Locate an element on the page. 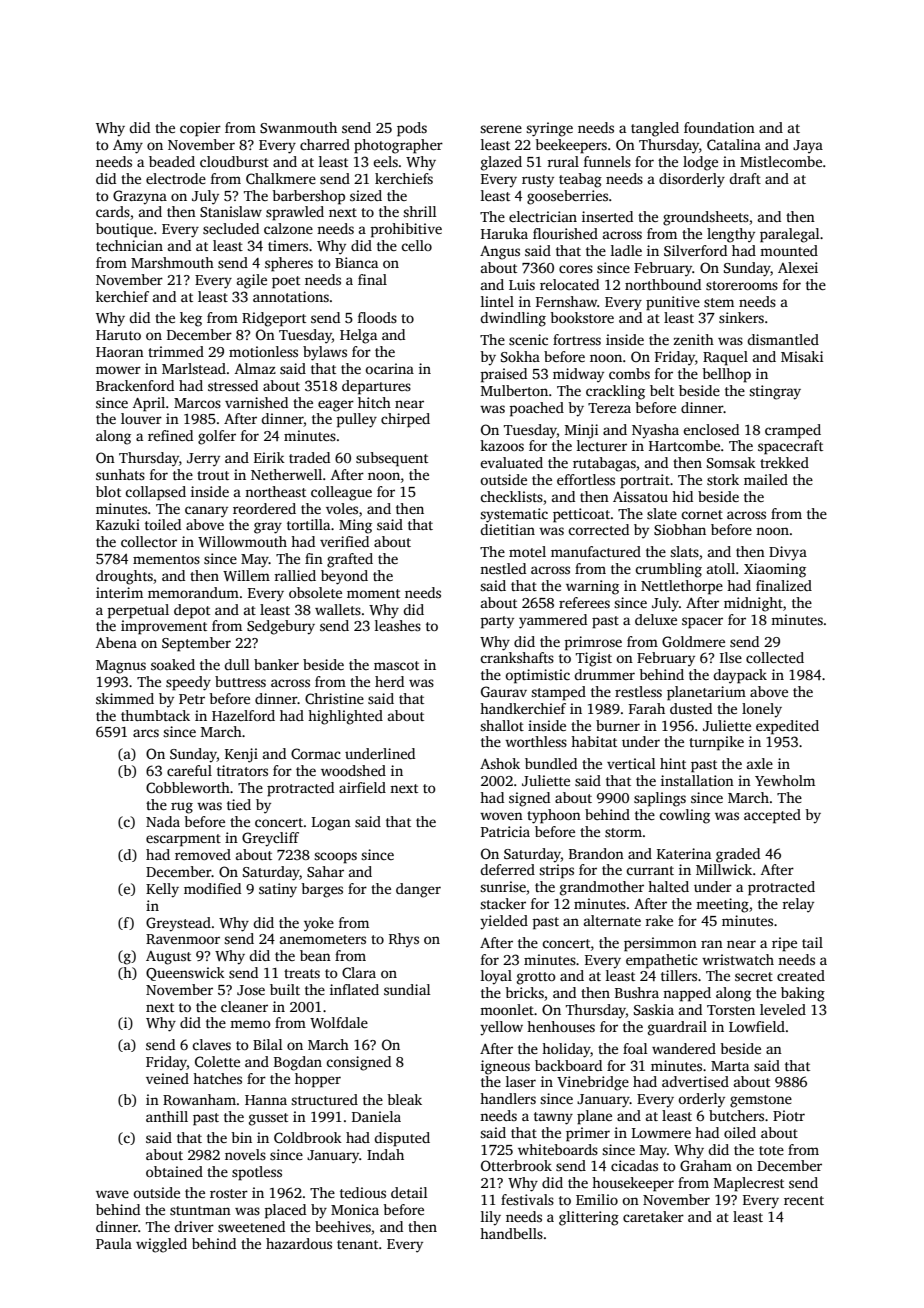 This document has width=924, height=1308. flourished is located at coordinates (565, 233).
